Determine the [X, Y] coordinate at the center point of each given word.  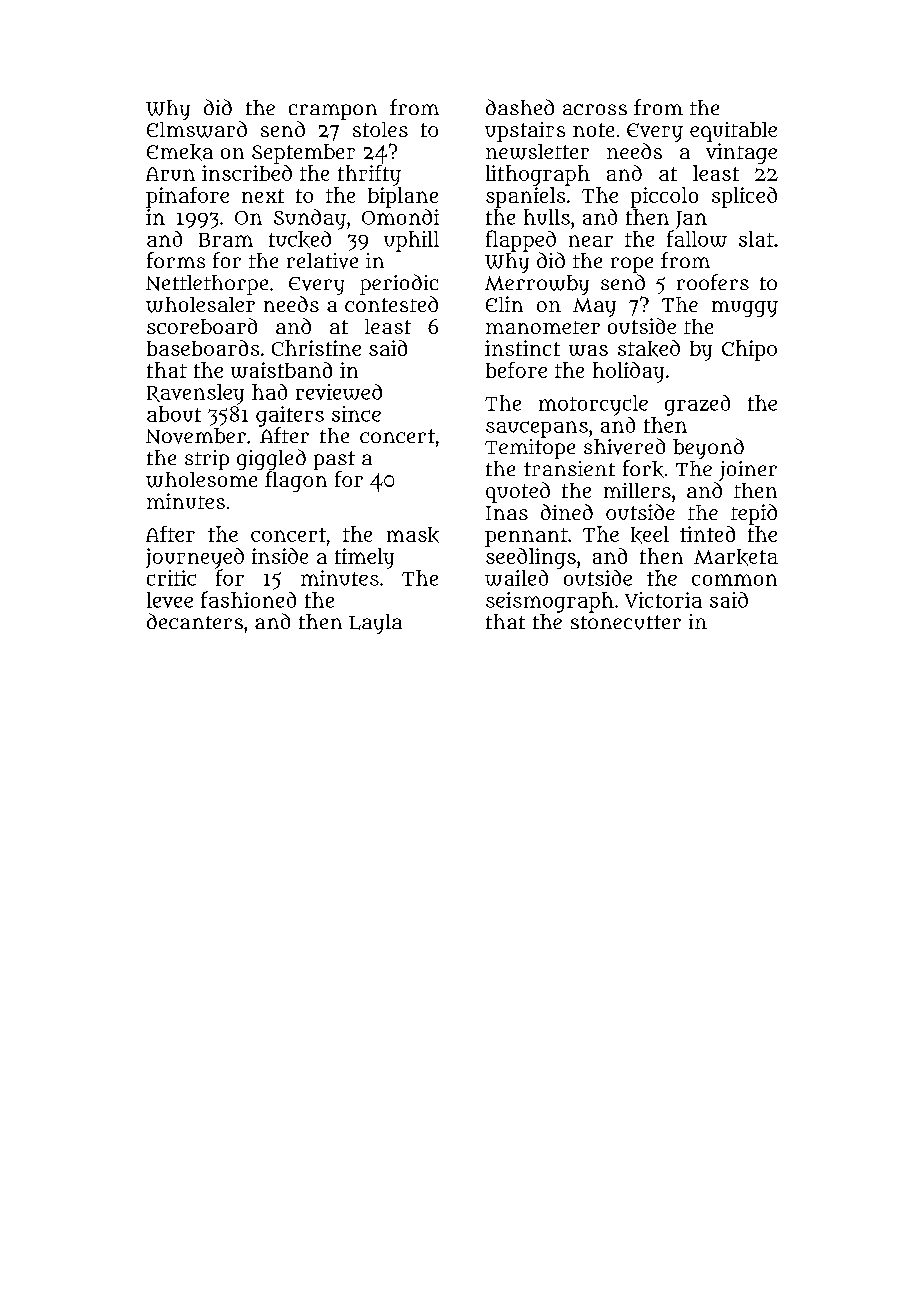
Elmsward [197, 129]
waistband [281, 370]
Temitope [530, 449]
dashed [520, 107]
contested [391, 304]
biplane [403, 197]
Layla [375, 624]
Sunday [310, 219]
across [595, 109]
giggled [271, 459]
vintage [741, 153]
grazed [697, 405]
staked [649, 348]
